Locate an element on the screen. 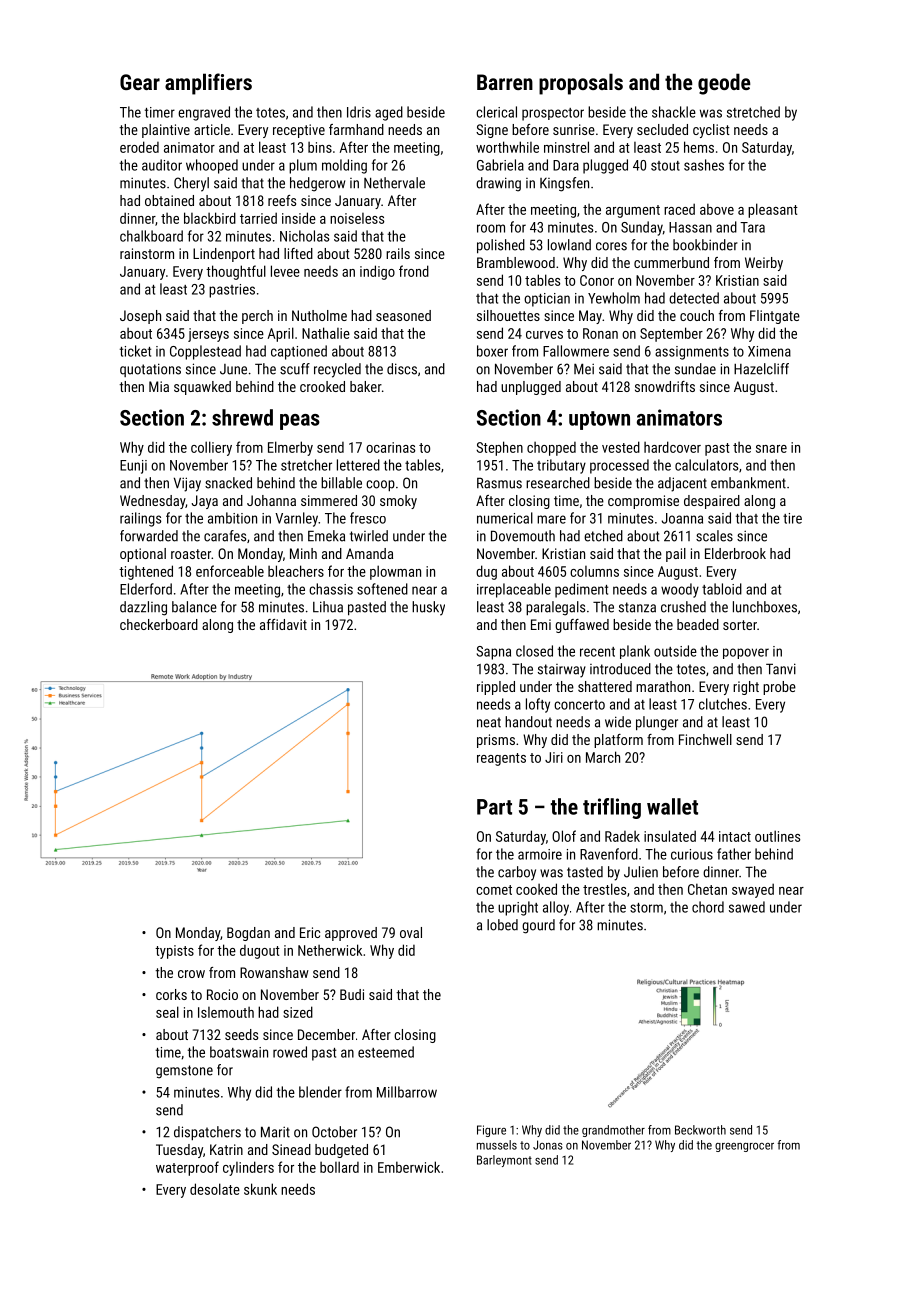  amplifiers is located at coordinates (208, 84).
